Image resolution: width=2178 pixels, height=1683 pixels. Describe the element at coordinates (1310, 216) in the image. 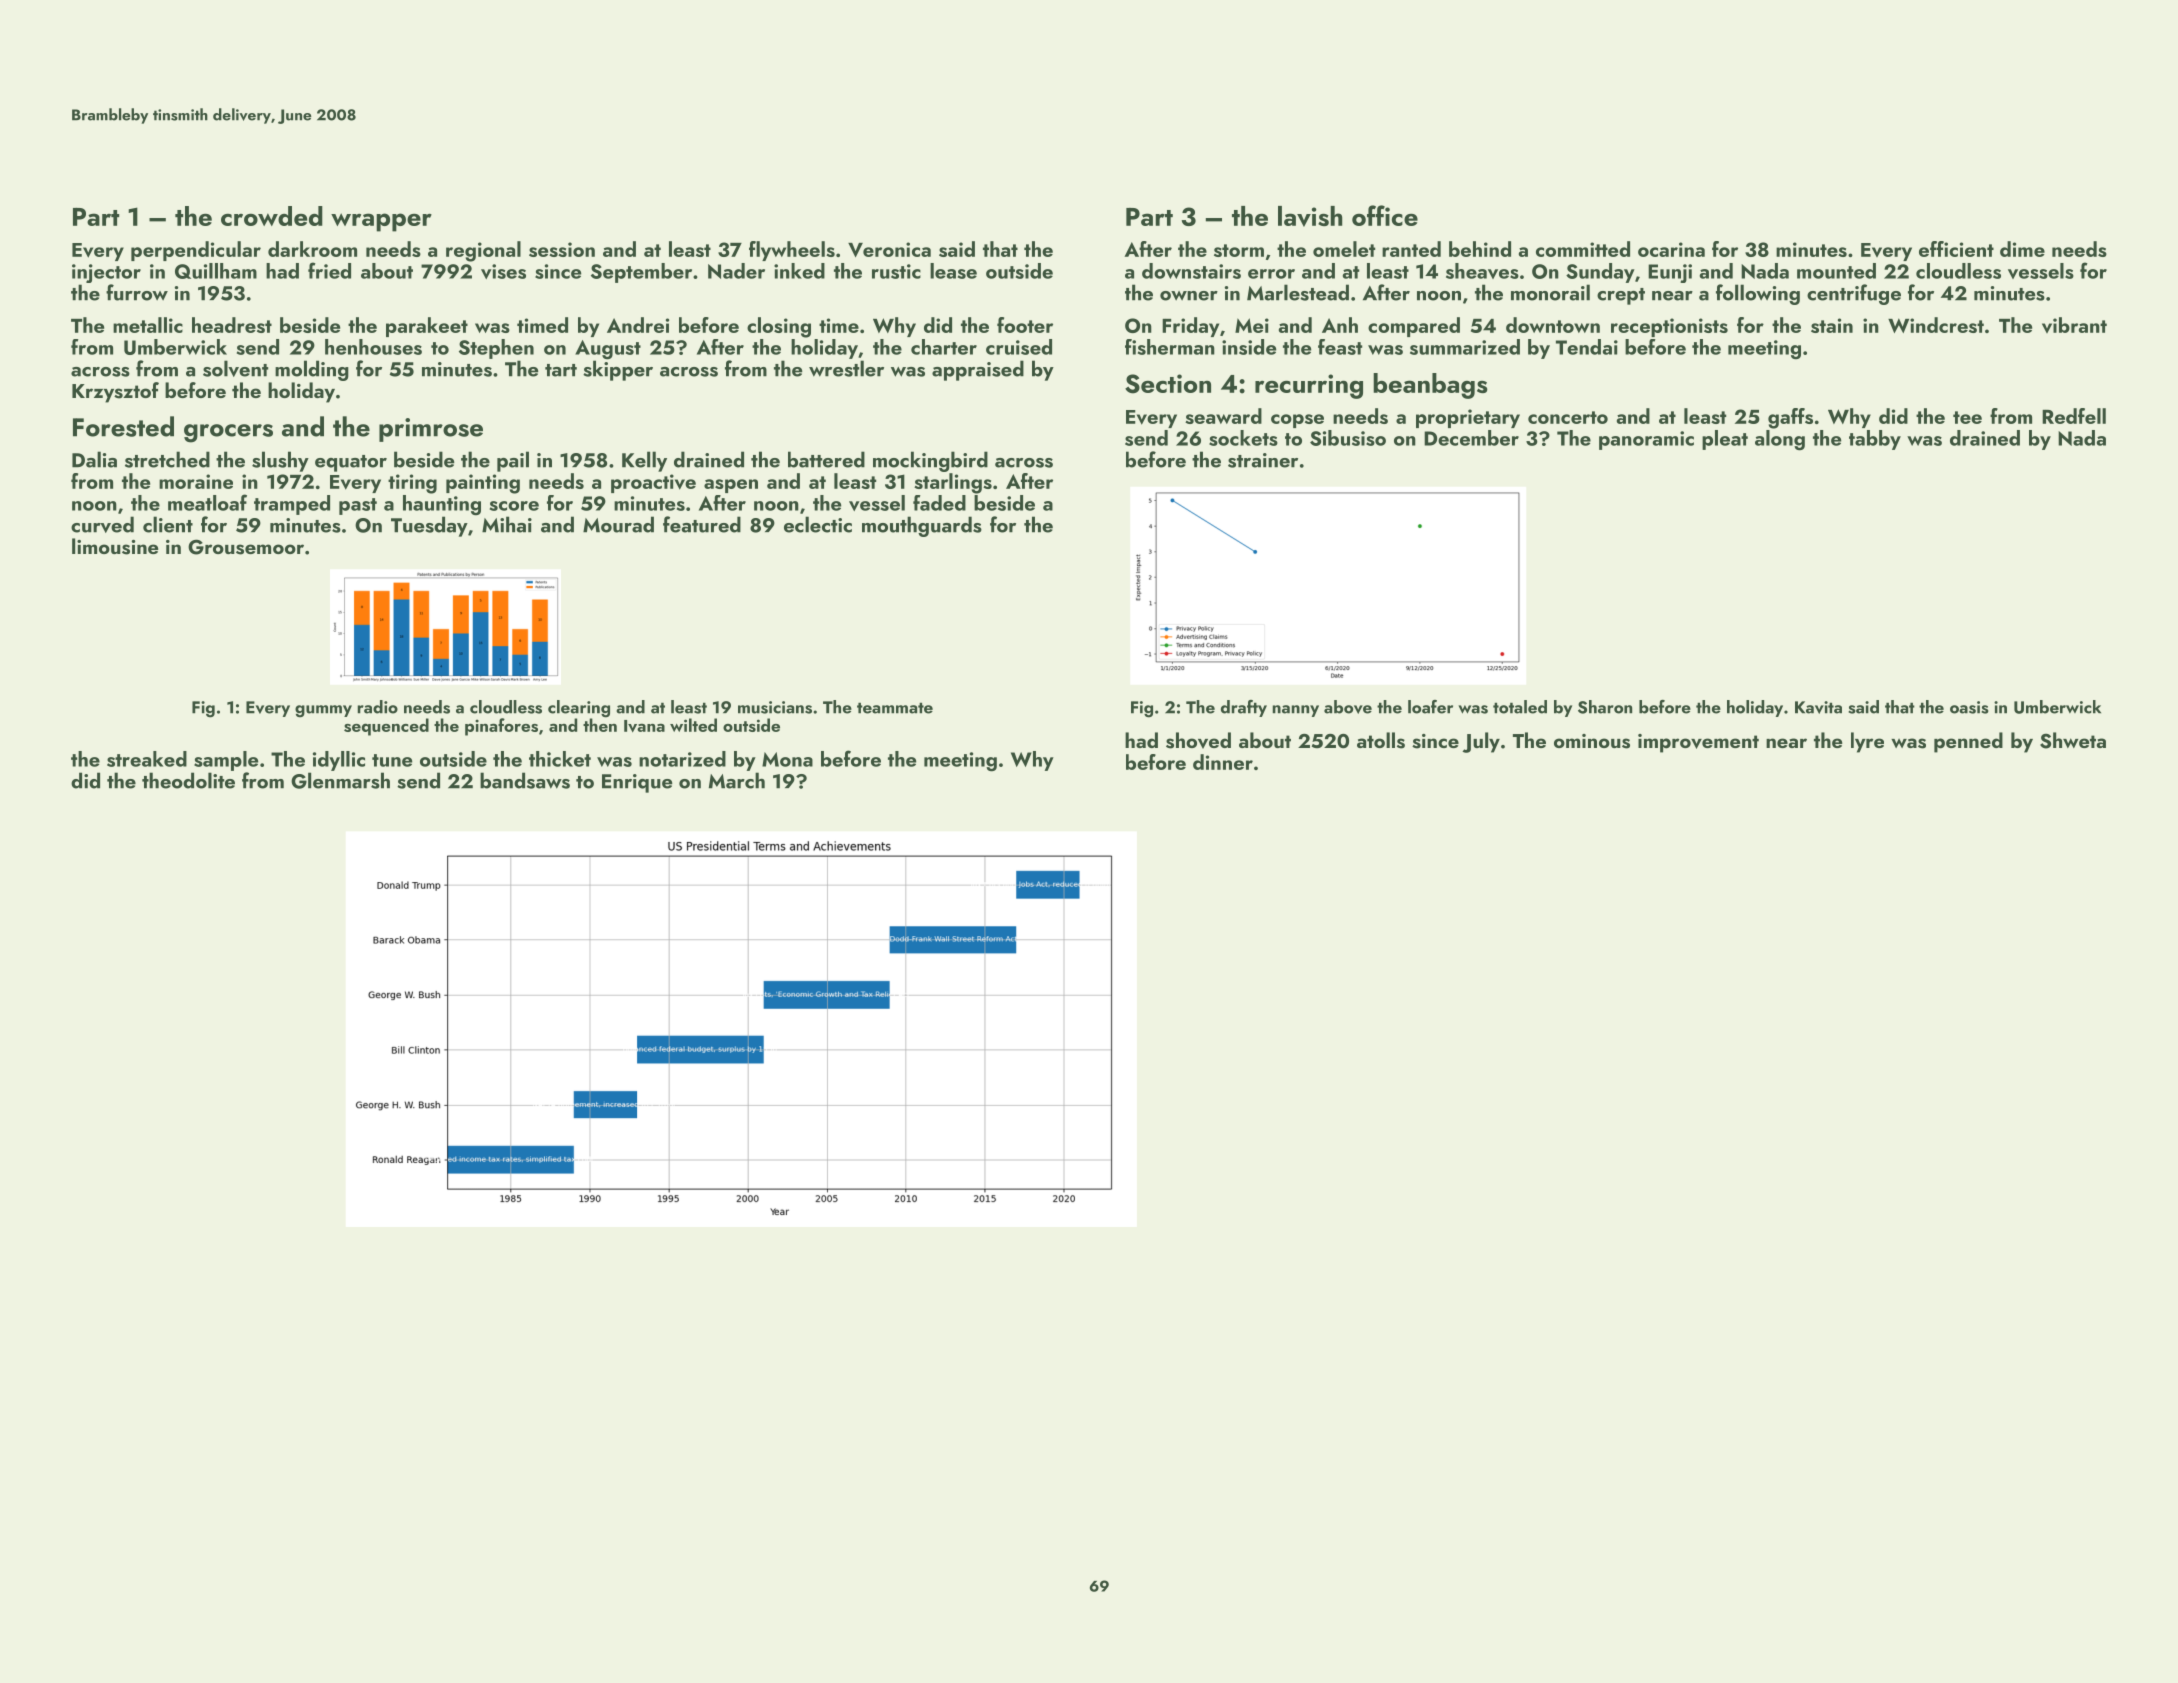

I see `lavish` at that location.
